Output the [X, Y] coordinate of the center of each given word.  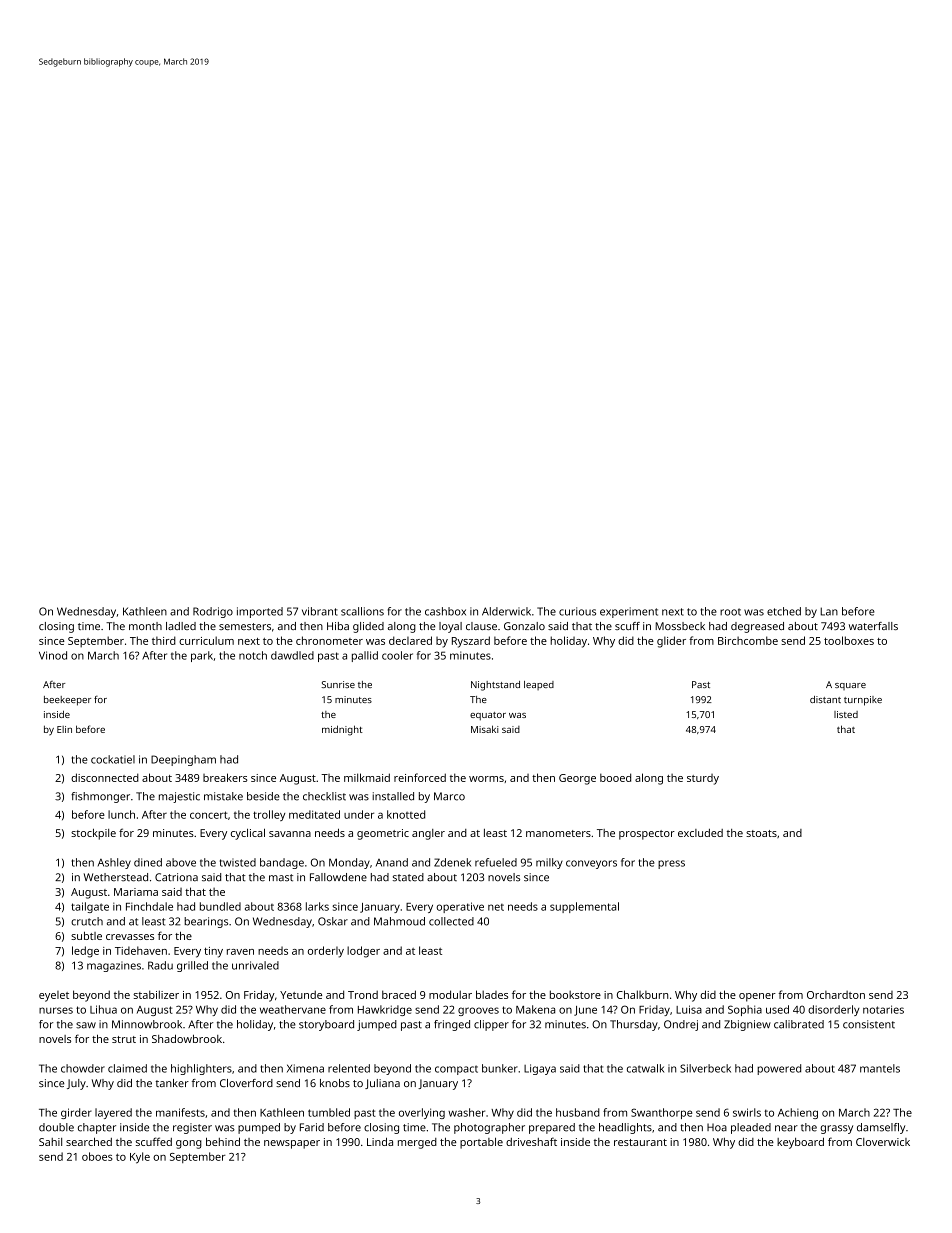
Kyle [140, 1158]
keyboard [800, 1143]
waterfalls [873, 626]
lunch [121, 814]
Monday [349, 863]
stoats [761, 833]
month [145, 626]
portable [481, 1143]
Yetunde [301, 994]
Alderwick [506, 611]
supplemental [584, 907]
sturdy [703, 779]
